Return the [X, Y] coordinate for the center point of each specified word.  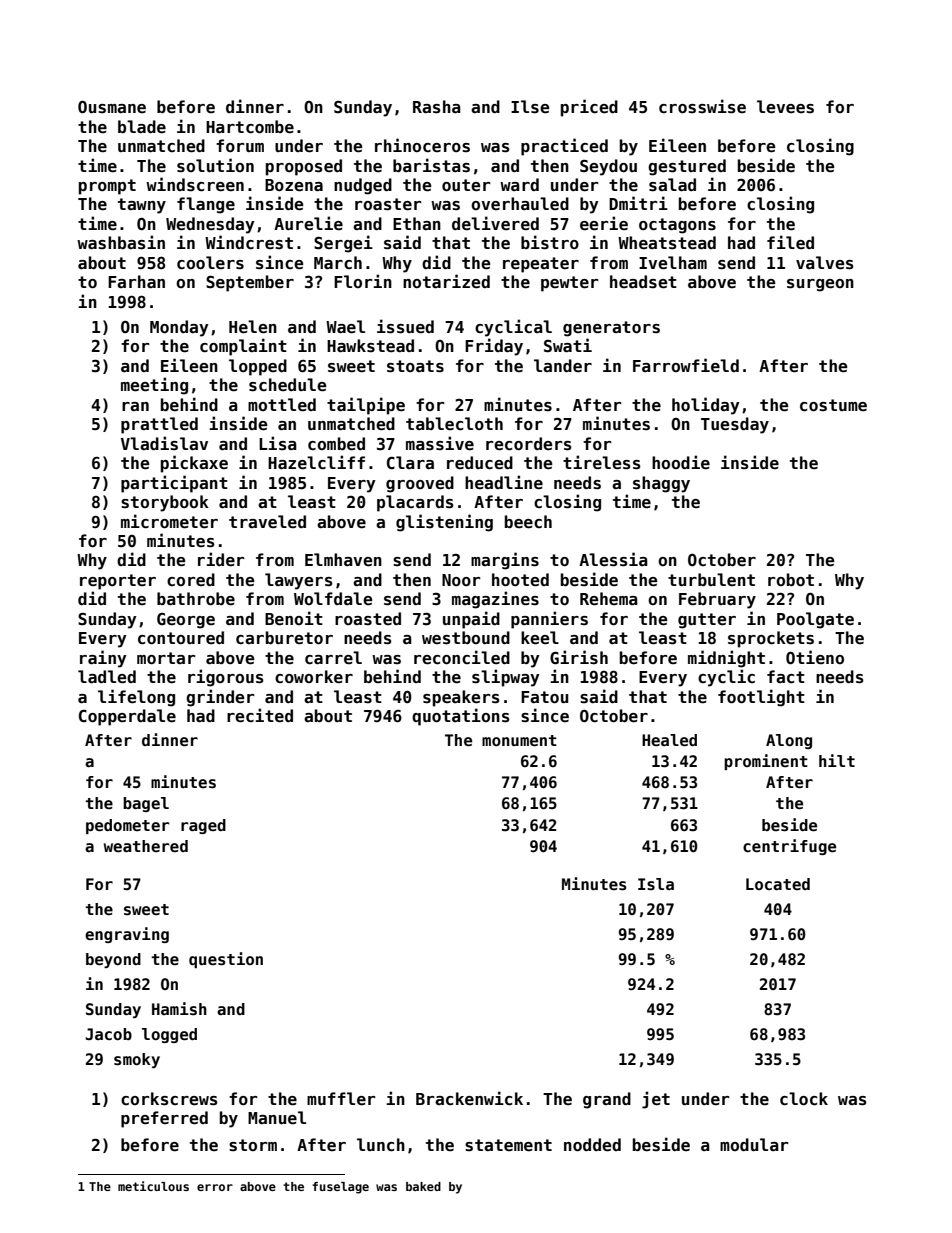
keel [540, 638]
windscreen [195, 184]
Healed [669, 740]
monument [519, 741]
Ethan [417, 223]
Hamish [179, 1009]
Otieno [815, 657]
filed [790, 242]
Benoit [294, 618]
